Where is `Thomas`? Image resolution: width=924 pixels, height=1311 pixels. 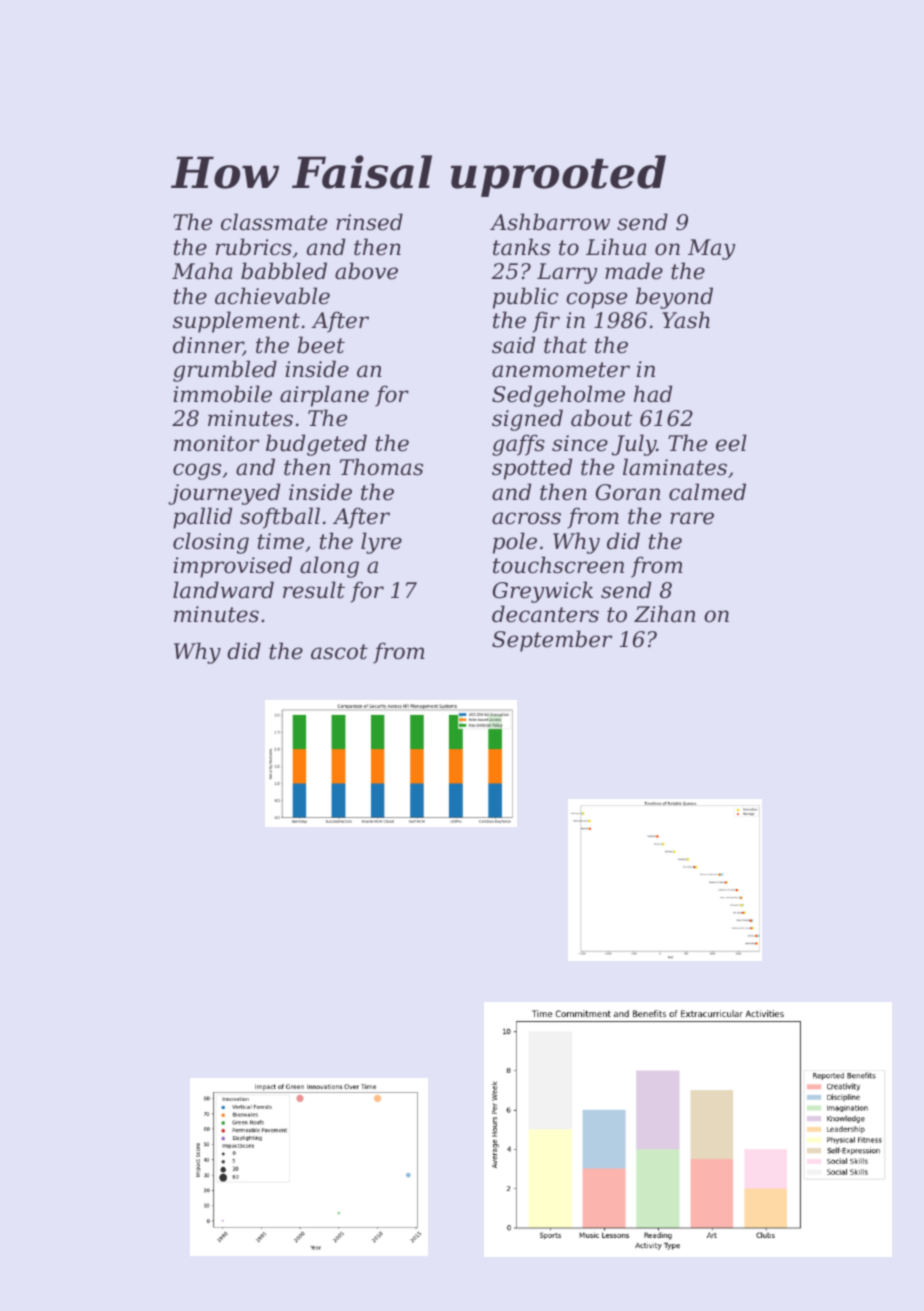 Thomas is located at coordinates (381, 467).
